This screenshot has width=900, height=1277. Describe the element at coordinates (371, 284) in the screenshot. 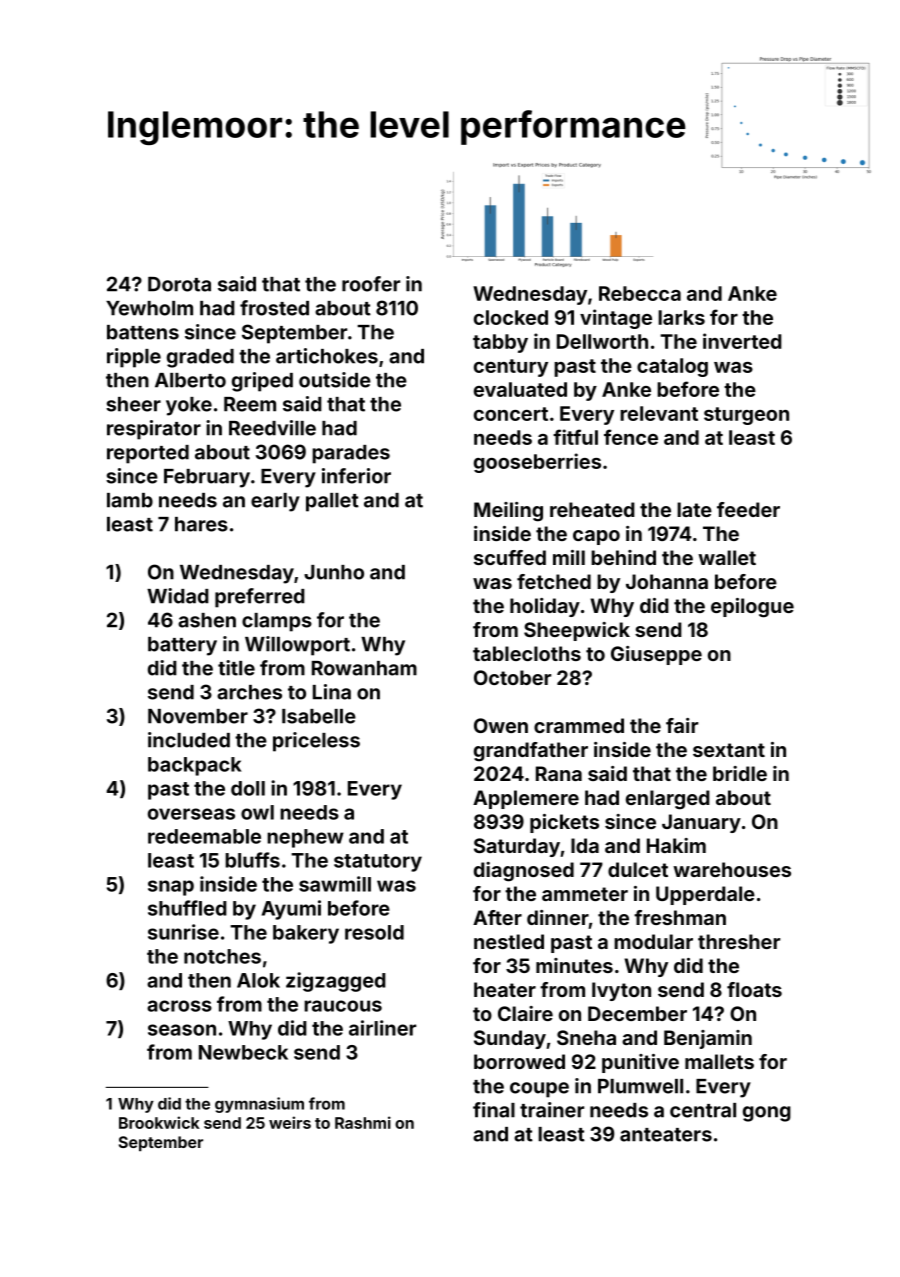

I see `roofer` at that location.
